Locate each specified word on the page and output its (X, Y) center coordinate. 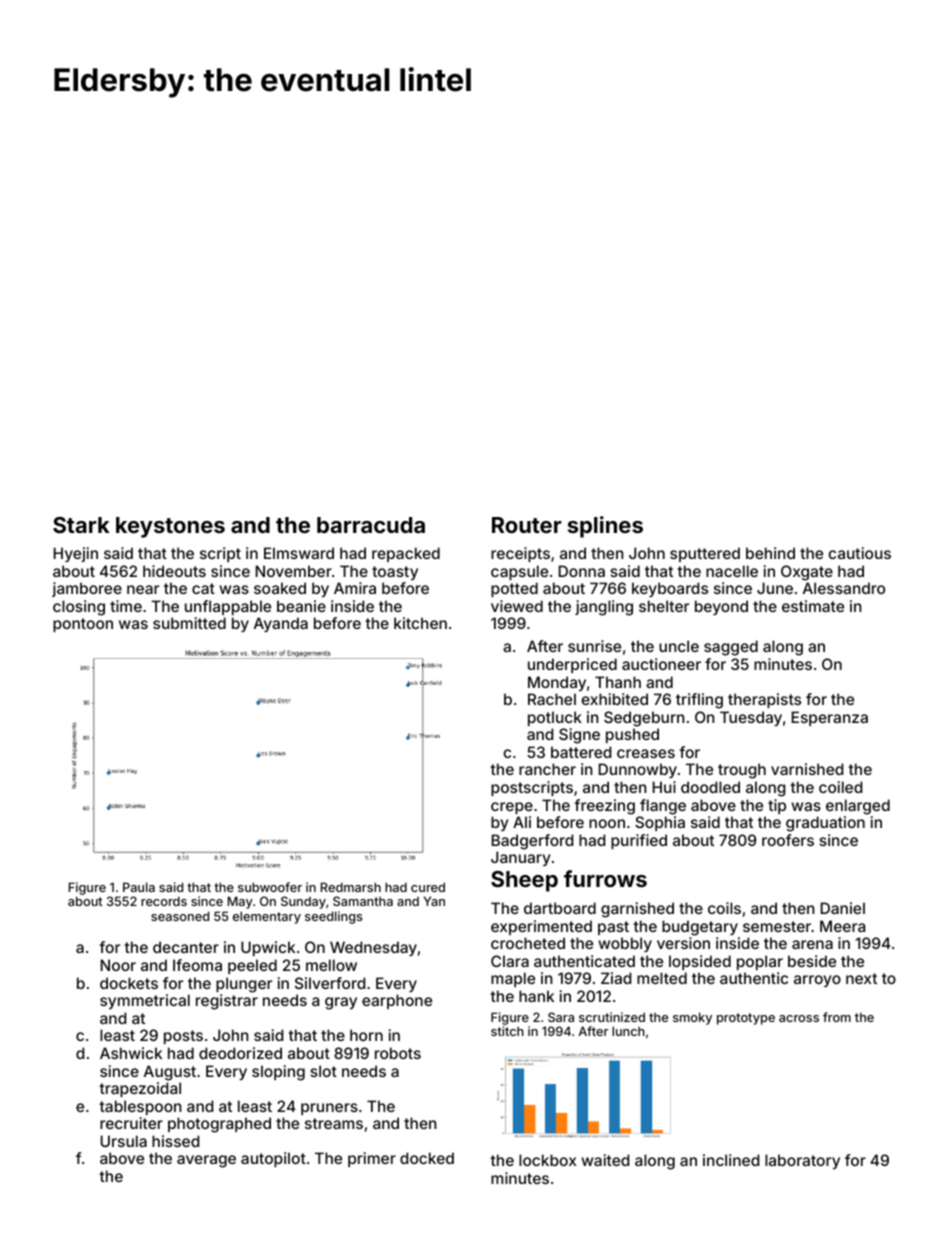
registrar (227, 1002)
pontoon (83, 625)
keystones (170, 527)
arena (812, 944)
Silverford (330, 983)
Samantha (363, 901)
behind (770, 553)
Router (527, 525)
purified (639, 841)
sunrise (594, 646)
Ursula (124, 1141)
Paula (139, 887)
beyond (721, 607)
